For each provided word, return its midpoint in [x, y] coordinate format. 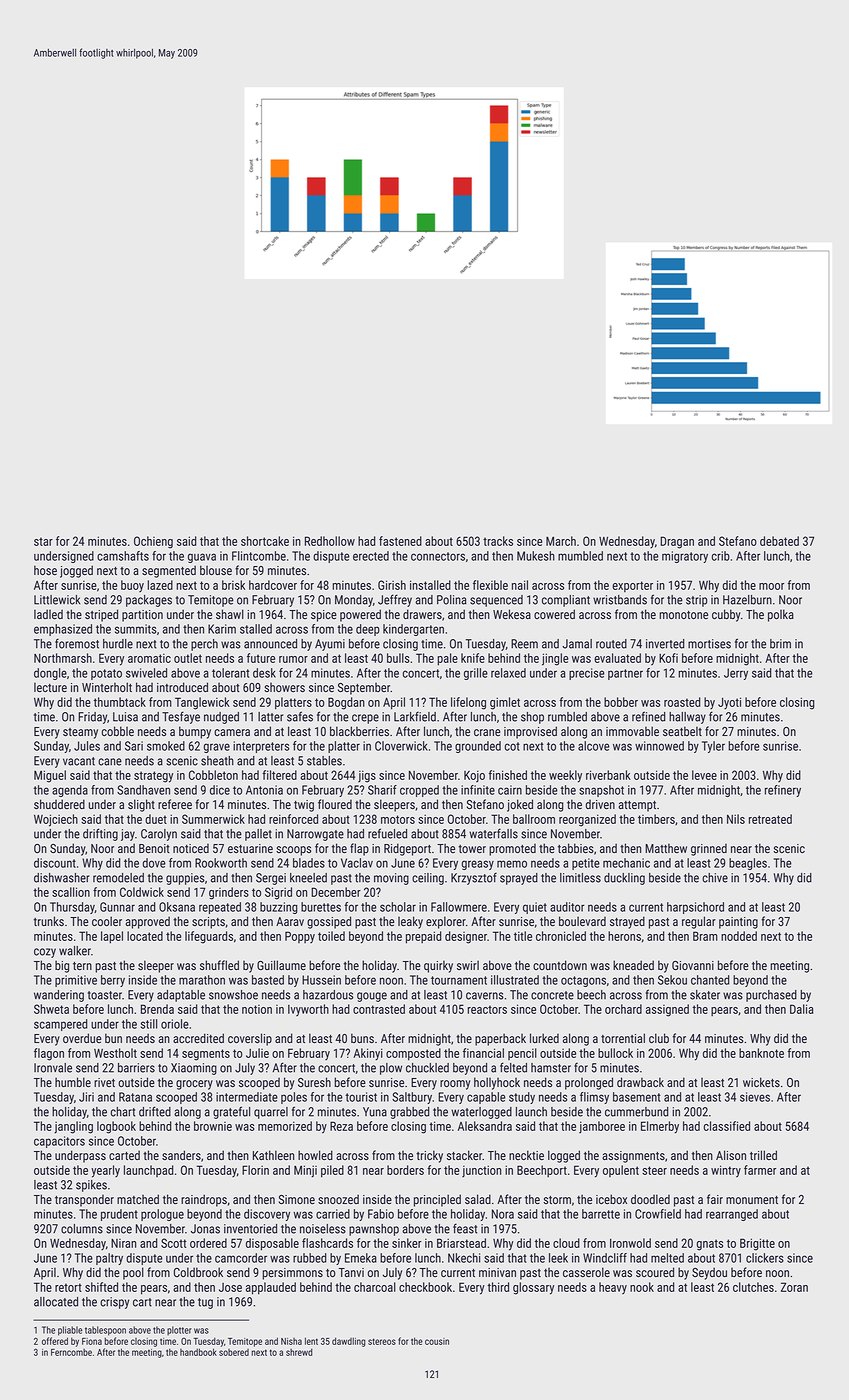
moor [771, 586]
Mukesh [536, 556]
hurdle [118, 644]
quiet [535, 908]
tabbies [576, 848]
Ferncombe [71, 1352]
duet [156, 819]
